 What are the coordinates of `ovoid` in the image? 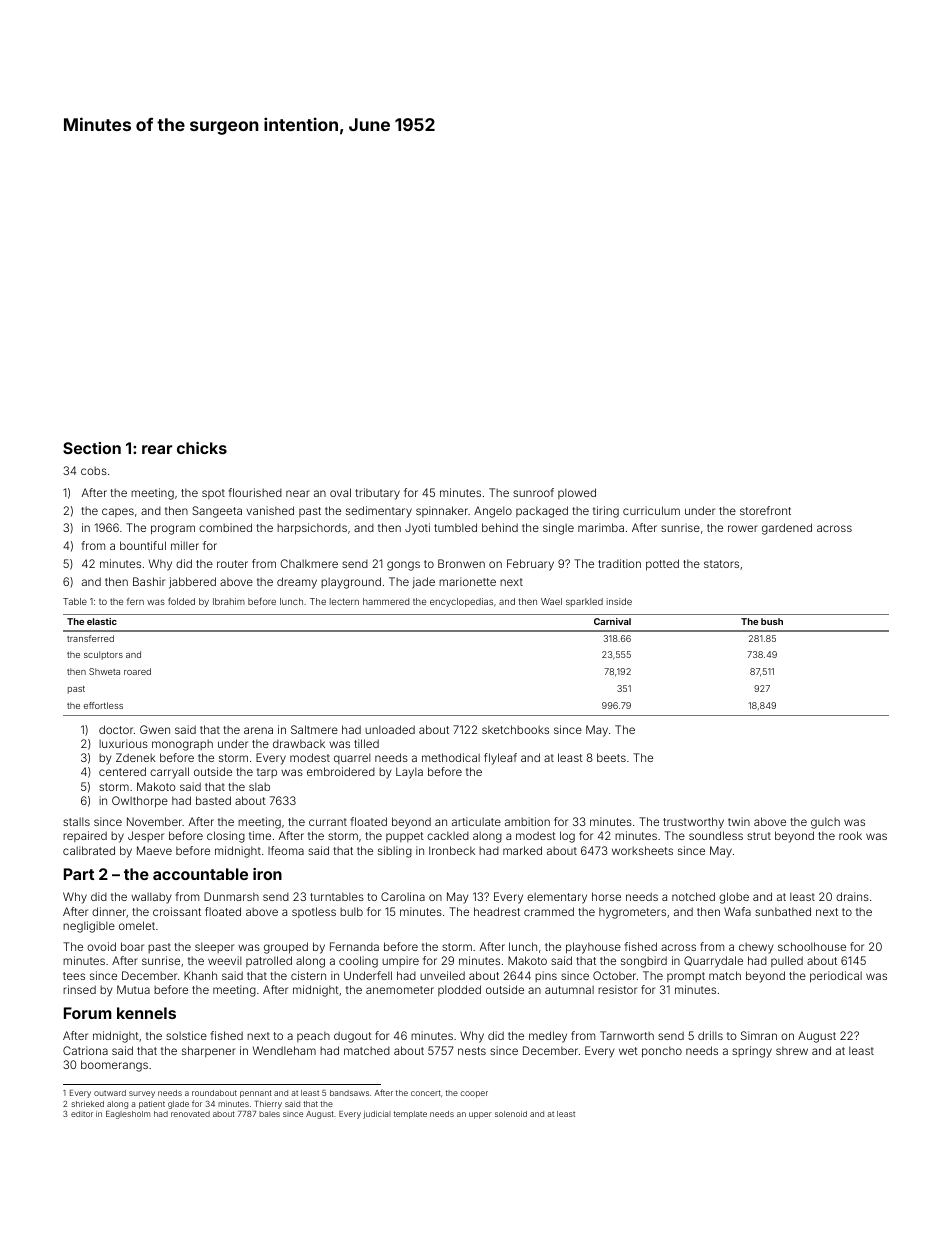 It's located at (101, 946).
